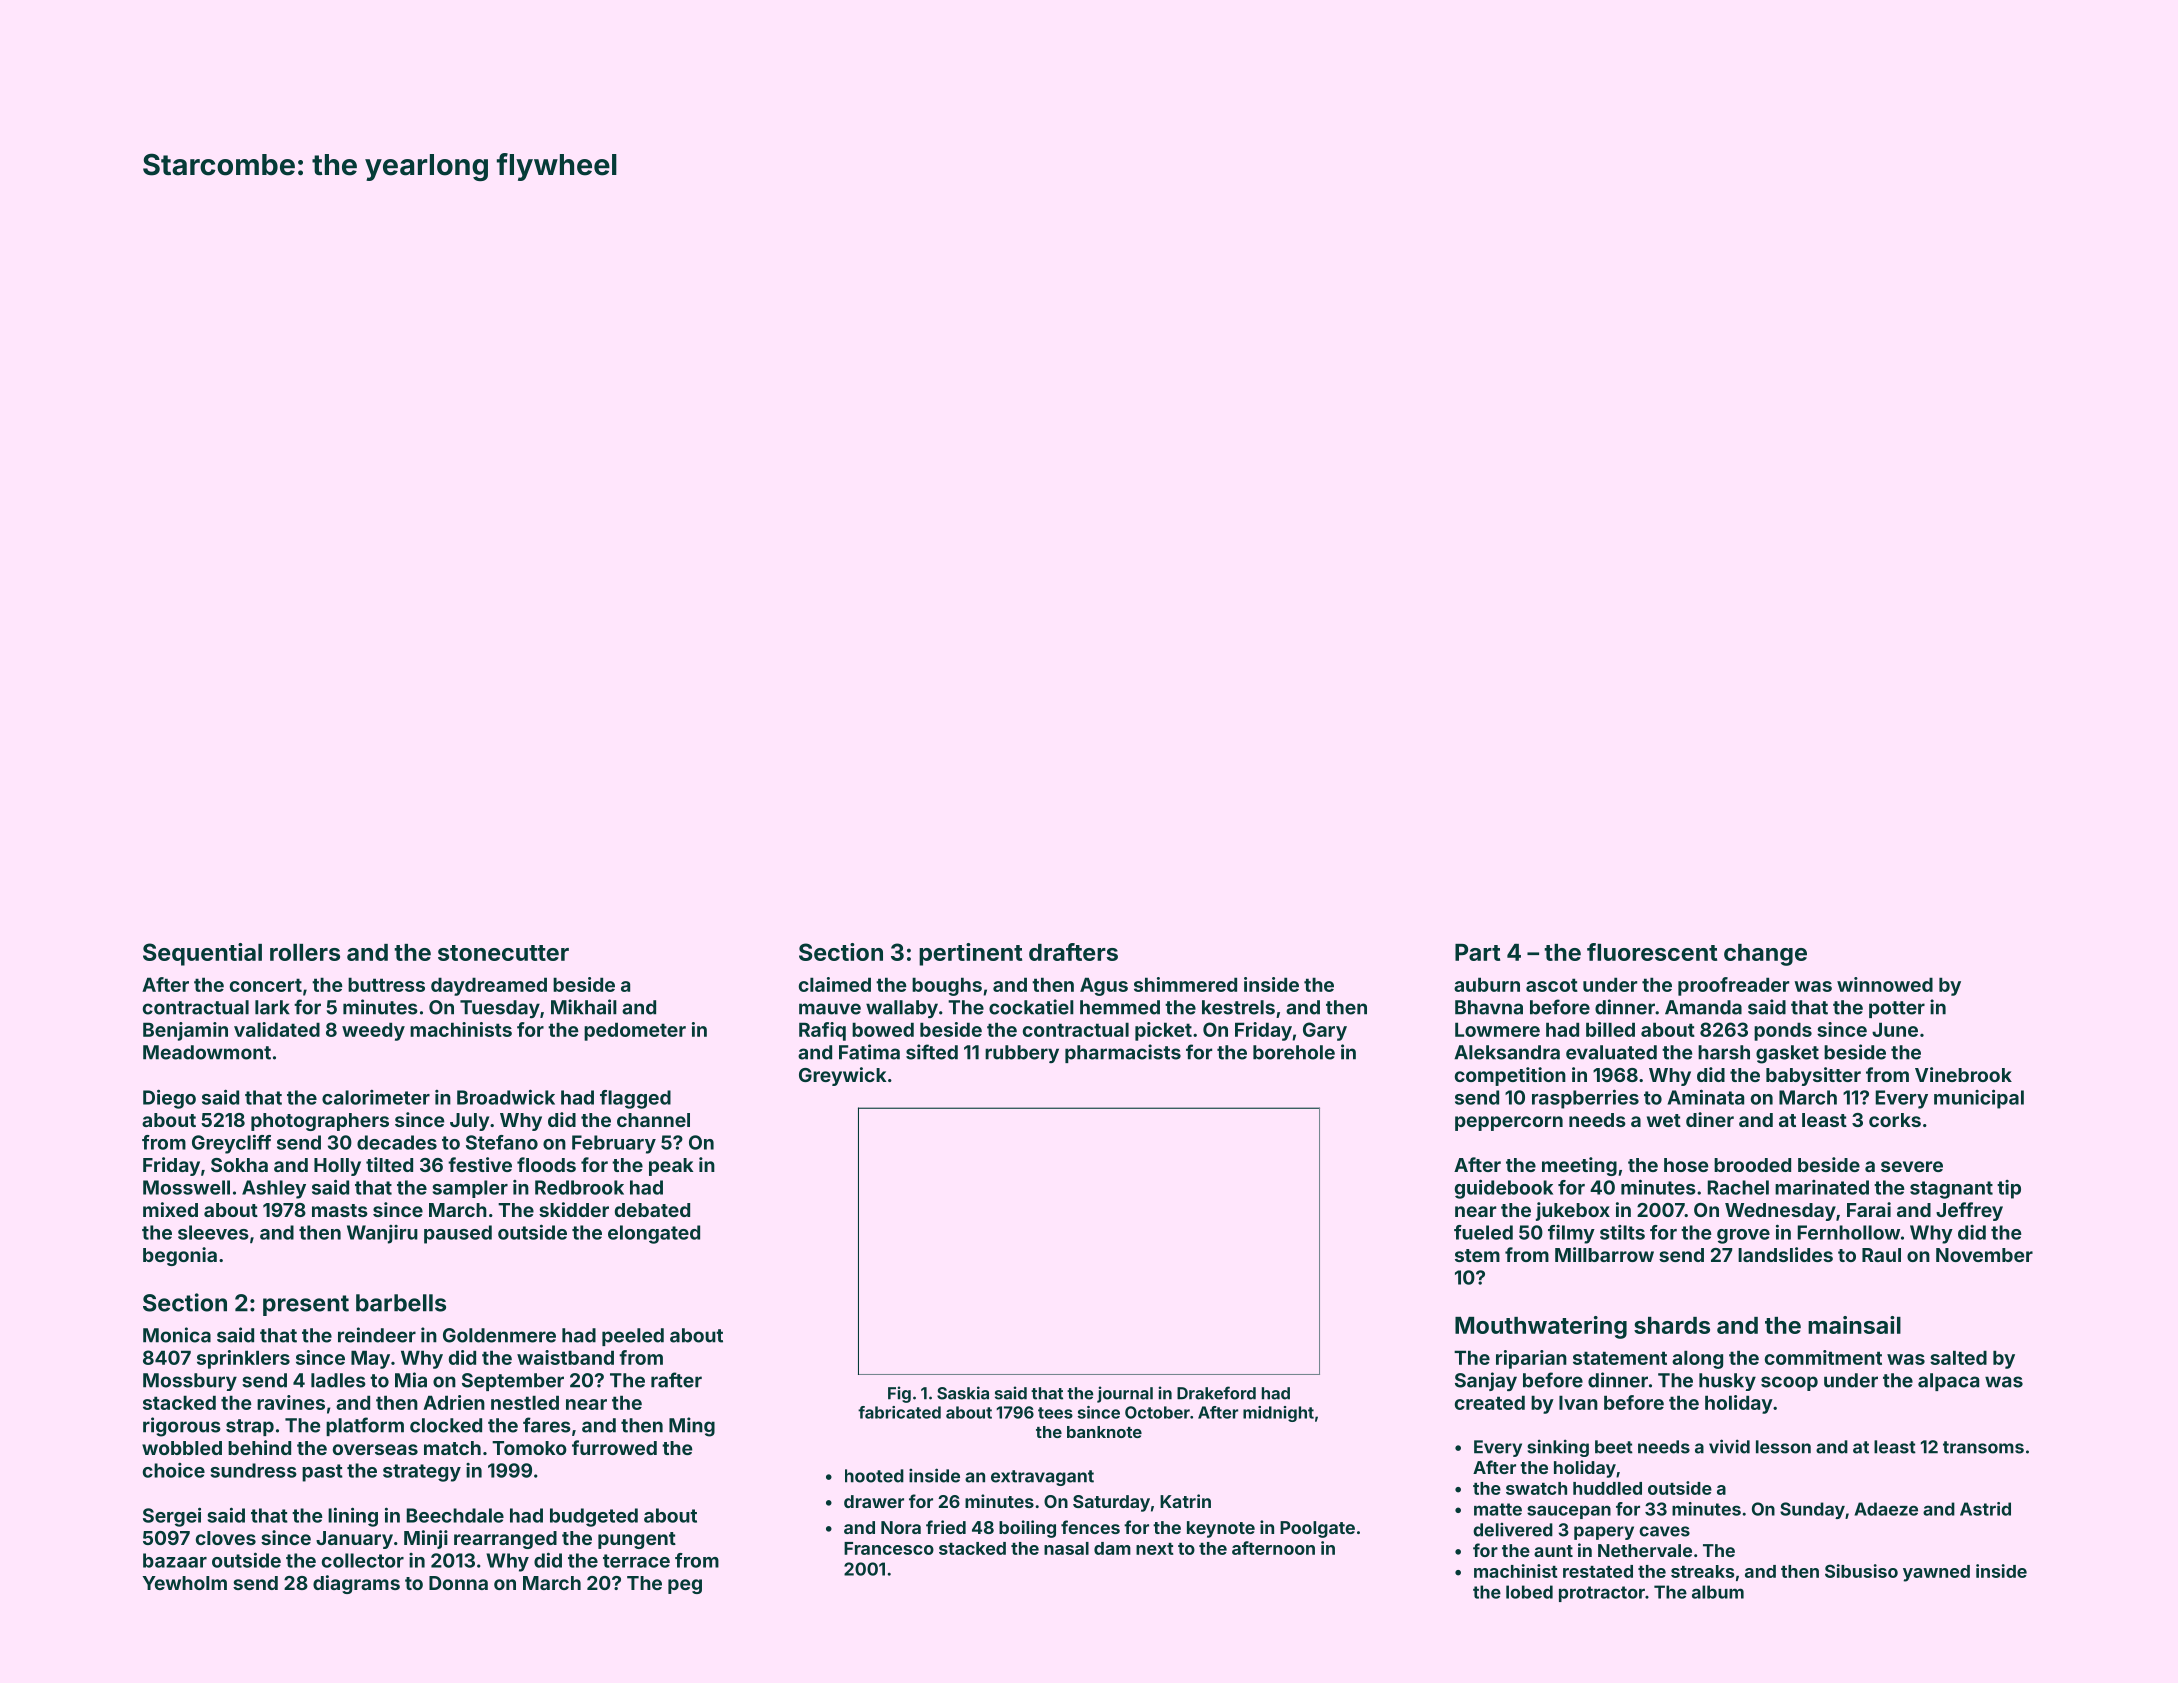 The image size is (2178, 1683). Describe the element at coordinates (654, 1234) in the document. I see `elongated` at that location.
